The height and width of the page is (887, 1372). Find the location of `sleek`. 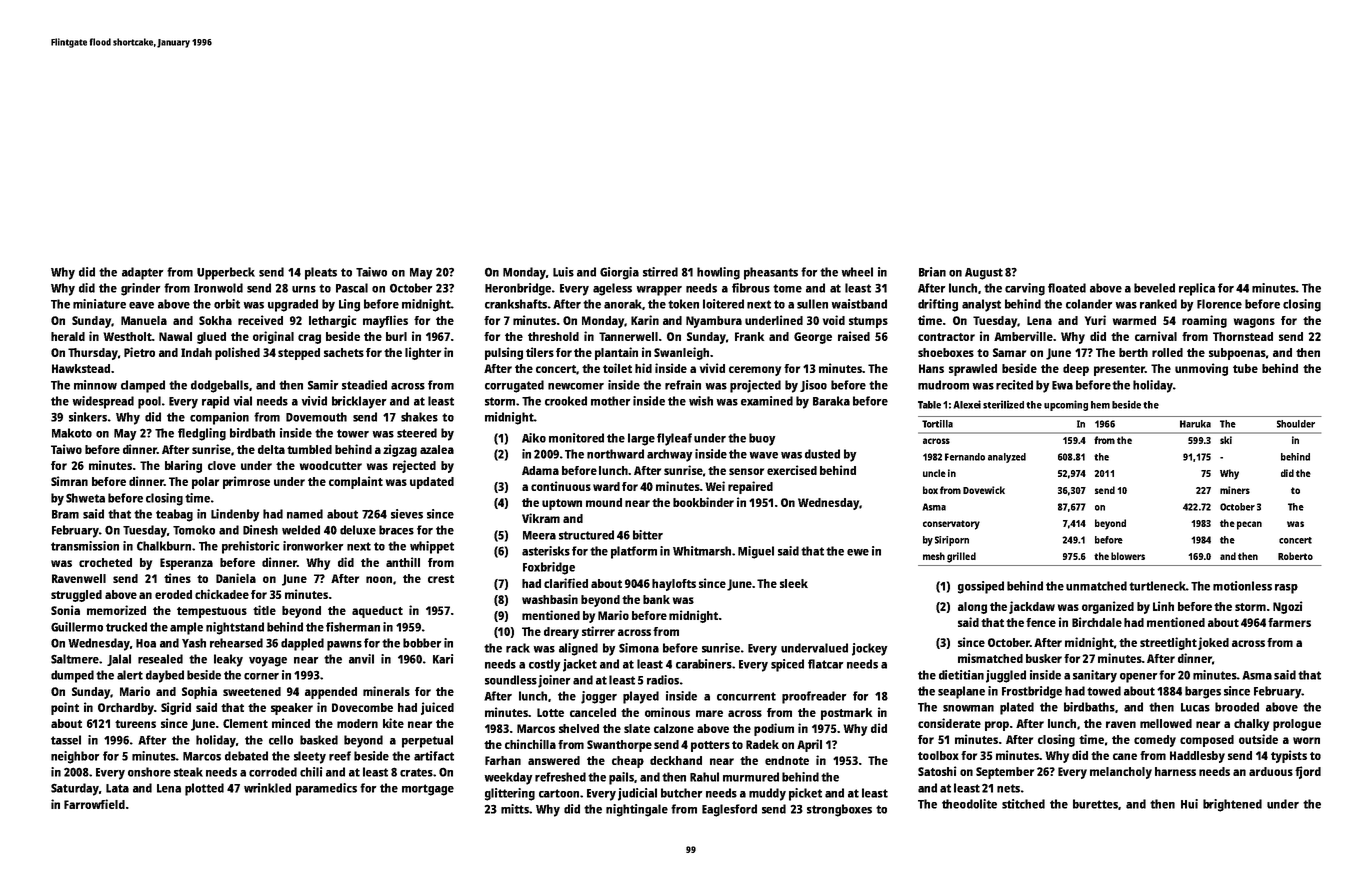

sleek is located at coordinates (794, 583).
